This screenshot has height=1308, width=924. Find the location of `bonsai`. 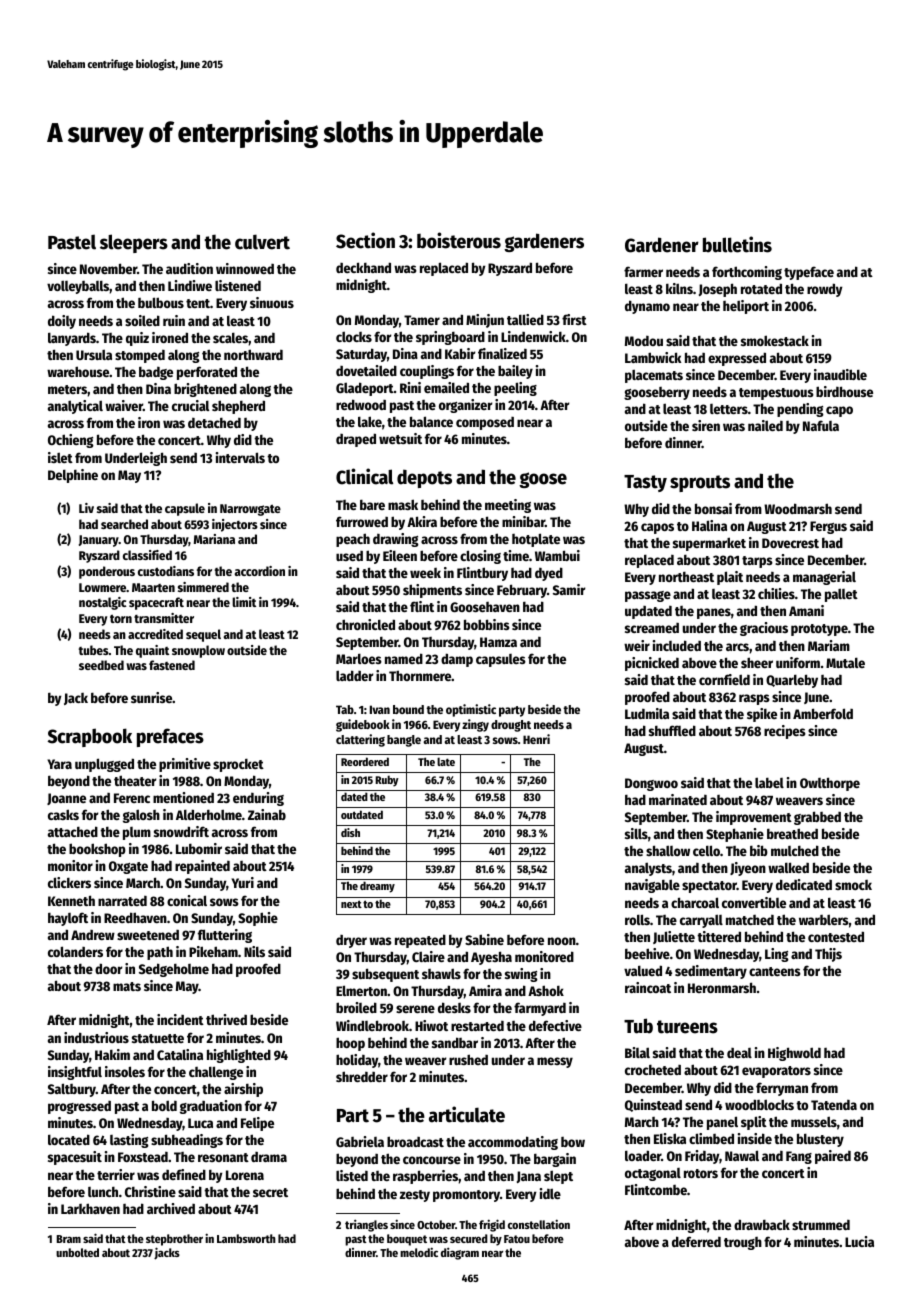

bonsai is located at coordinates (713, 508).
